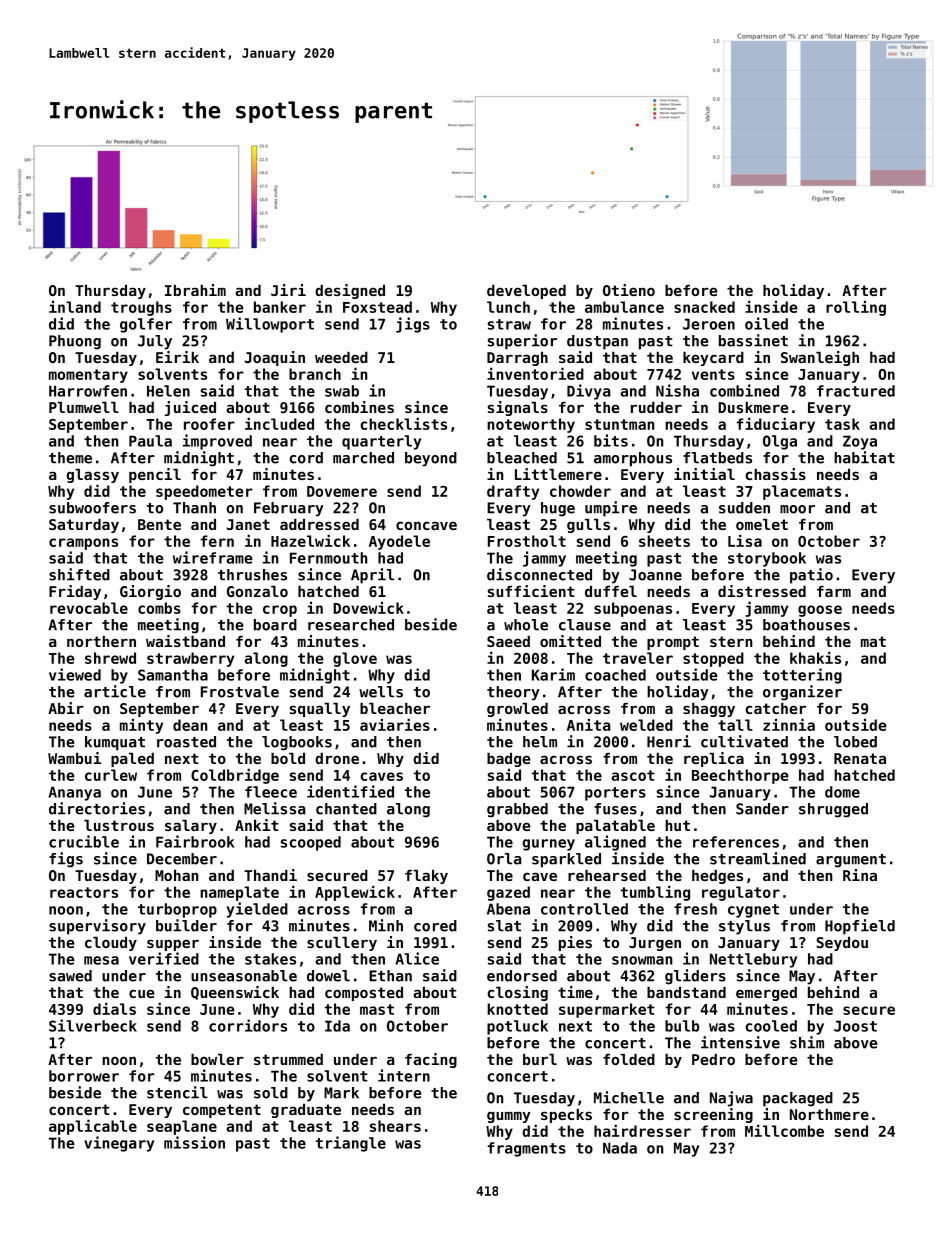 The width and height of the screenshot is (952, 1233). I want to click on Jurgen, so click(655, 944).
